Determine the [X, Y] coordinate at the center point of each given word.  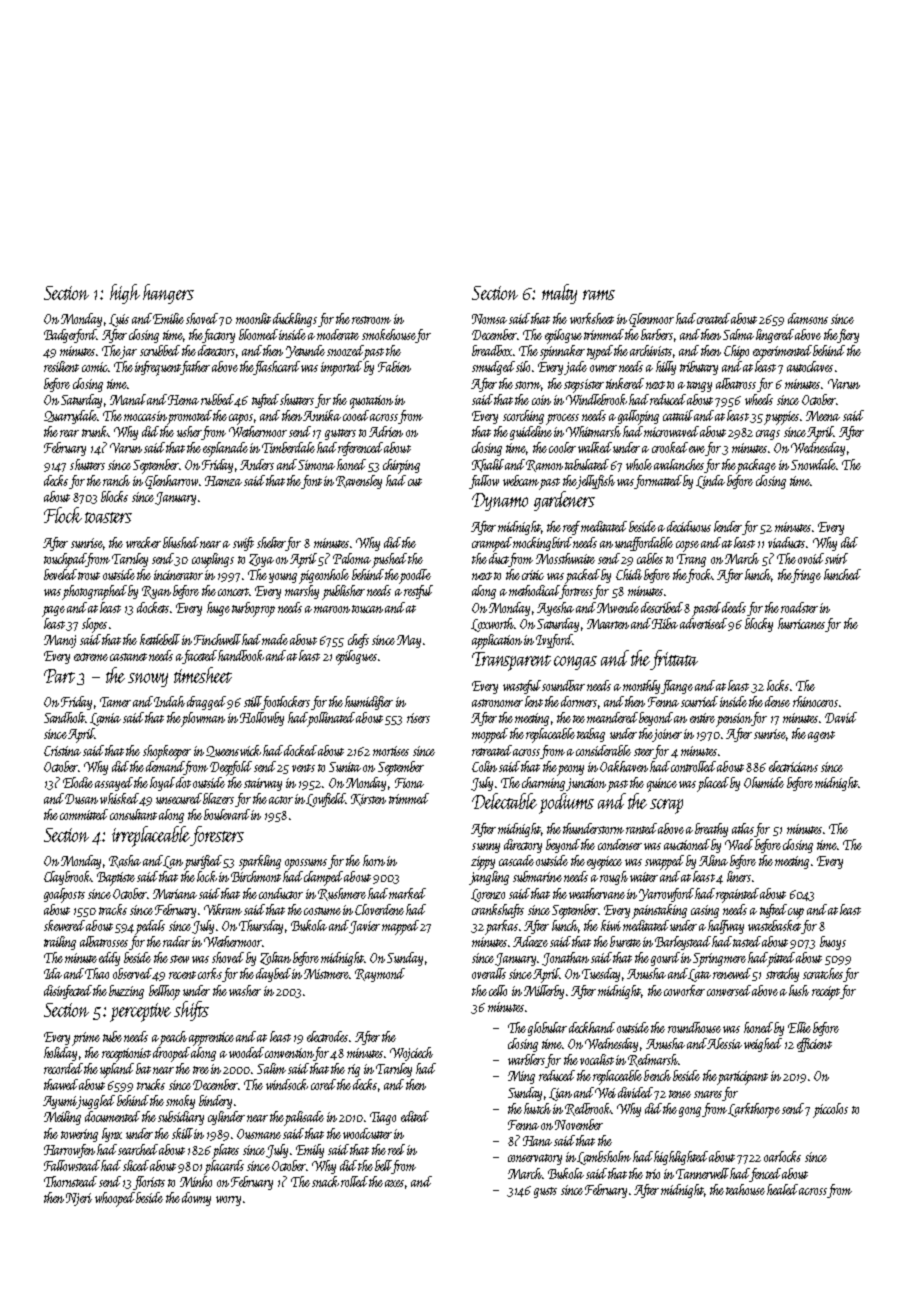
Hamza [223, 481]
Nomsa [489, 319]
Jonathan [565, 959]
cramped [492, 544]
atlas [743, 828]
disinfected [68, 992]
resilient [61, 366]
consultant [133, 814]
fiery [848, 336]
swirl [836, 558]
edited [415, 1116]
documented [112, 1116]
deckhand [592, 1027]
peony [570, 770]
